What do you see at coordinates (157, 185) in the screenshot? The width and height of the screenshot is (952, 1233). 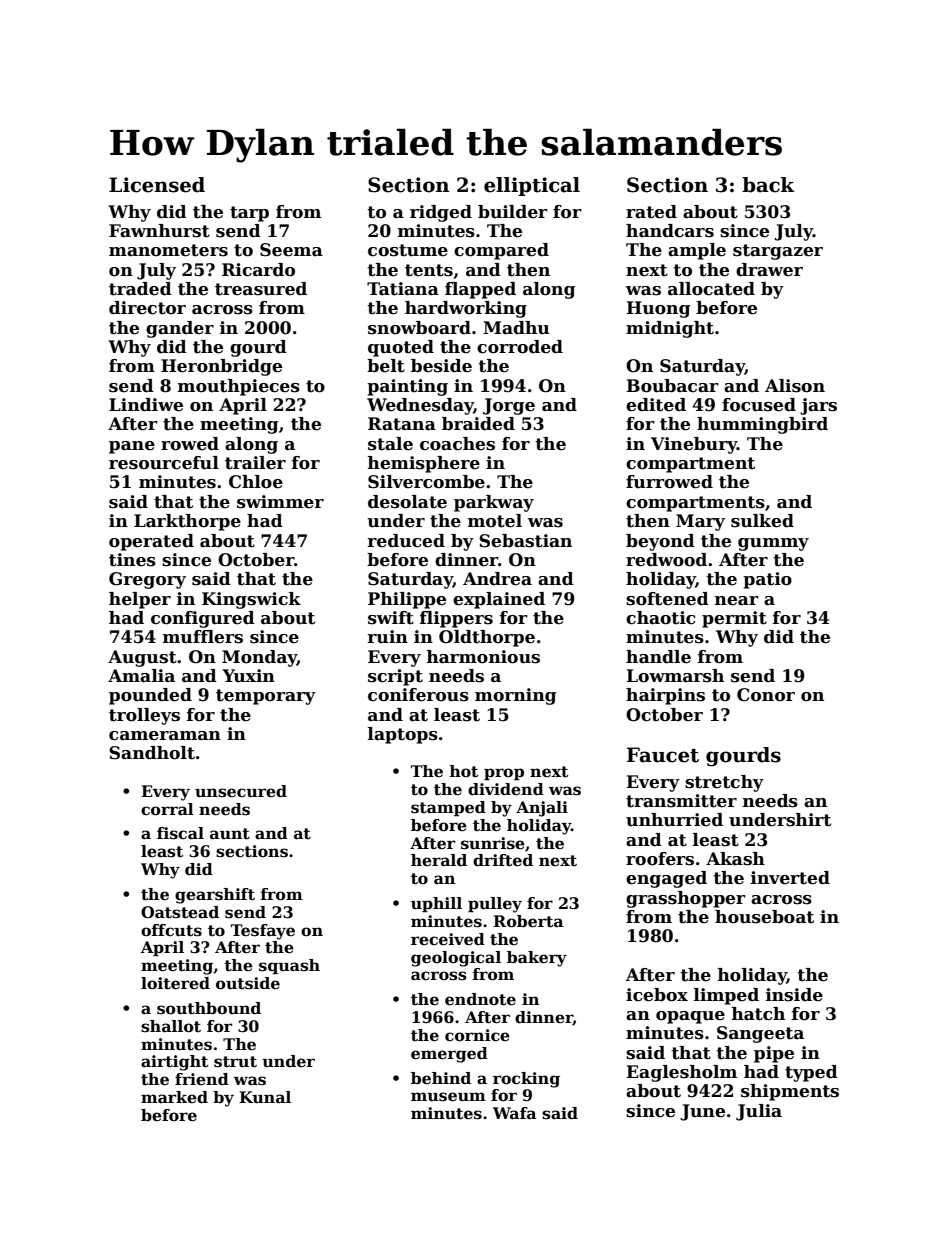 I see `Licensed` at bounding box center [157, 185].
